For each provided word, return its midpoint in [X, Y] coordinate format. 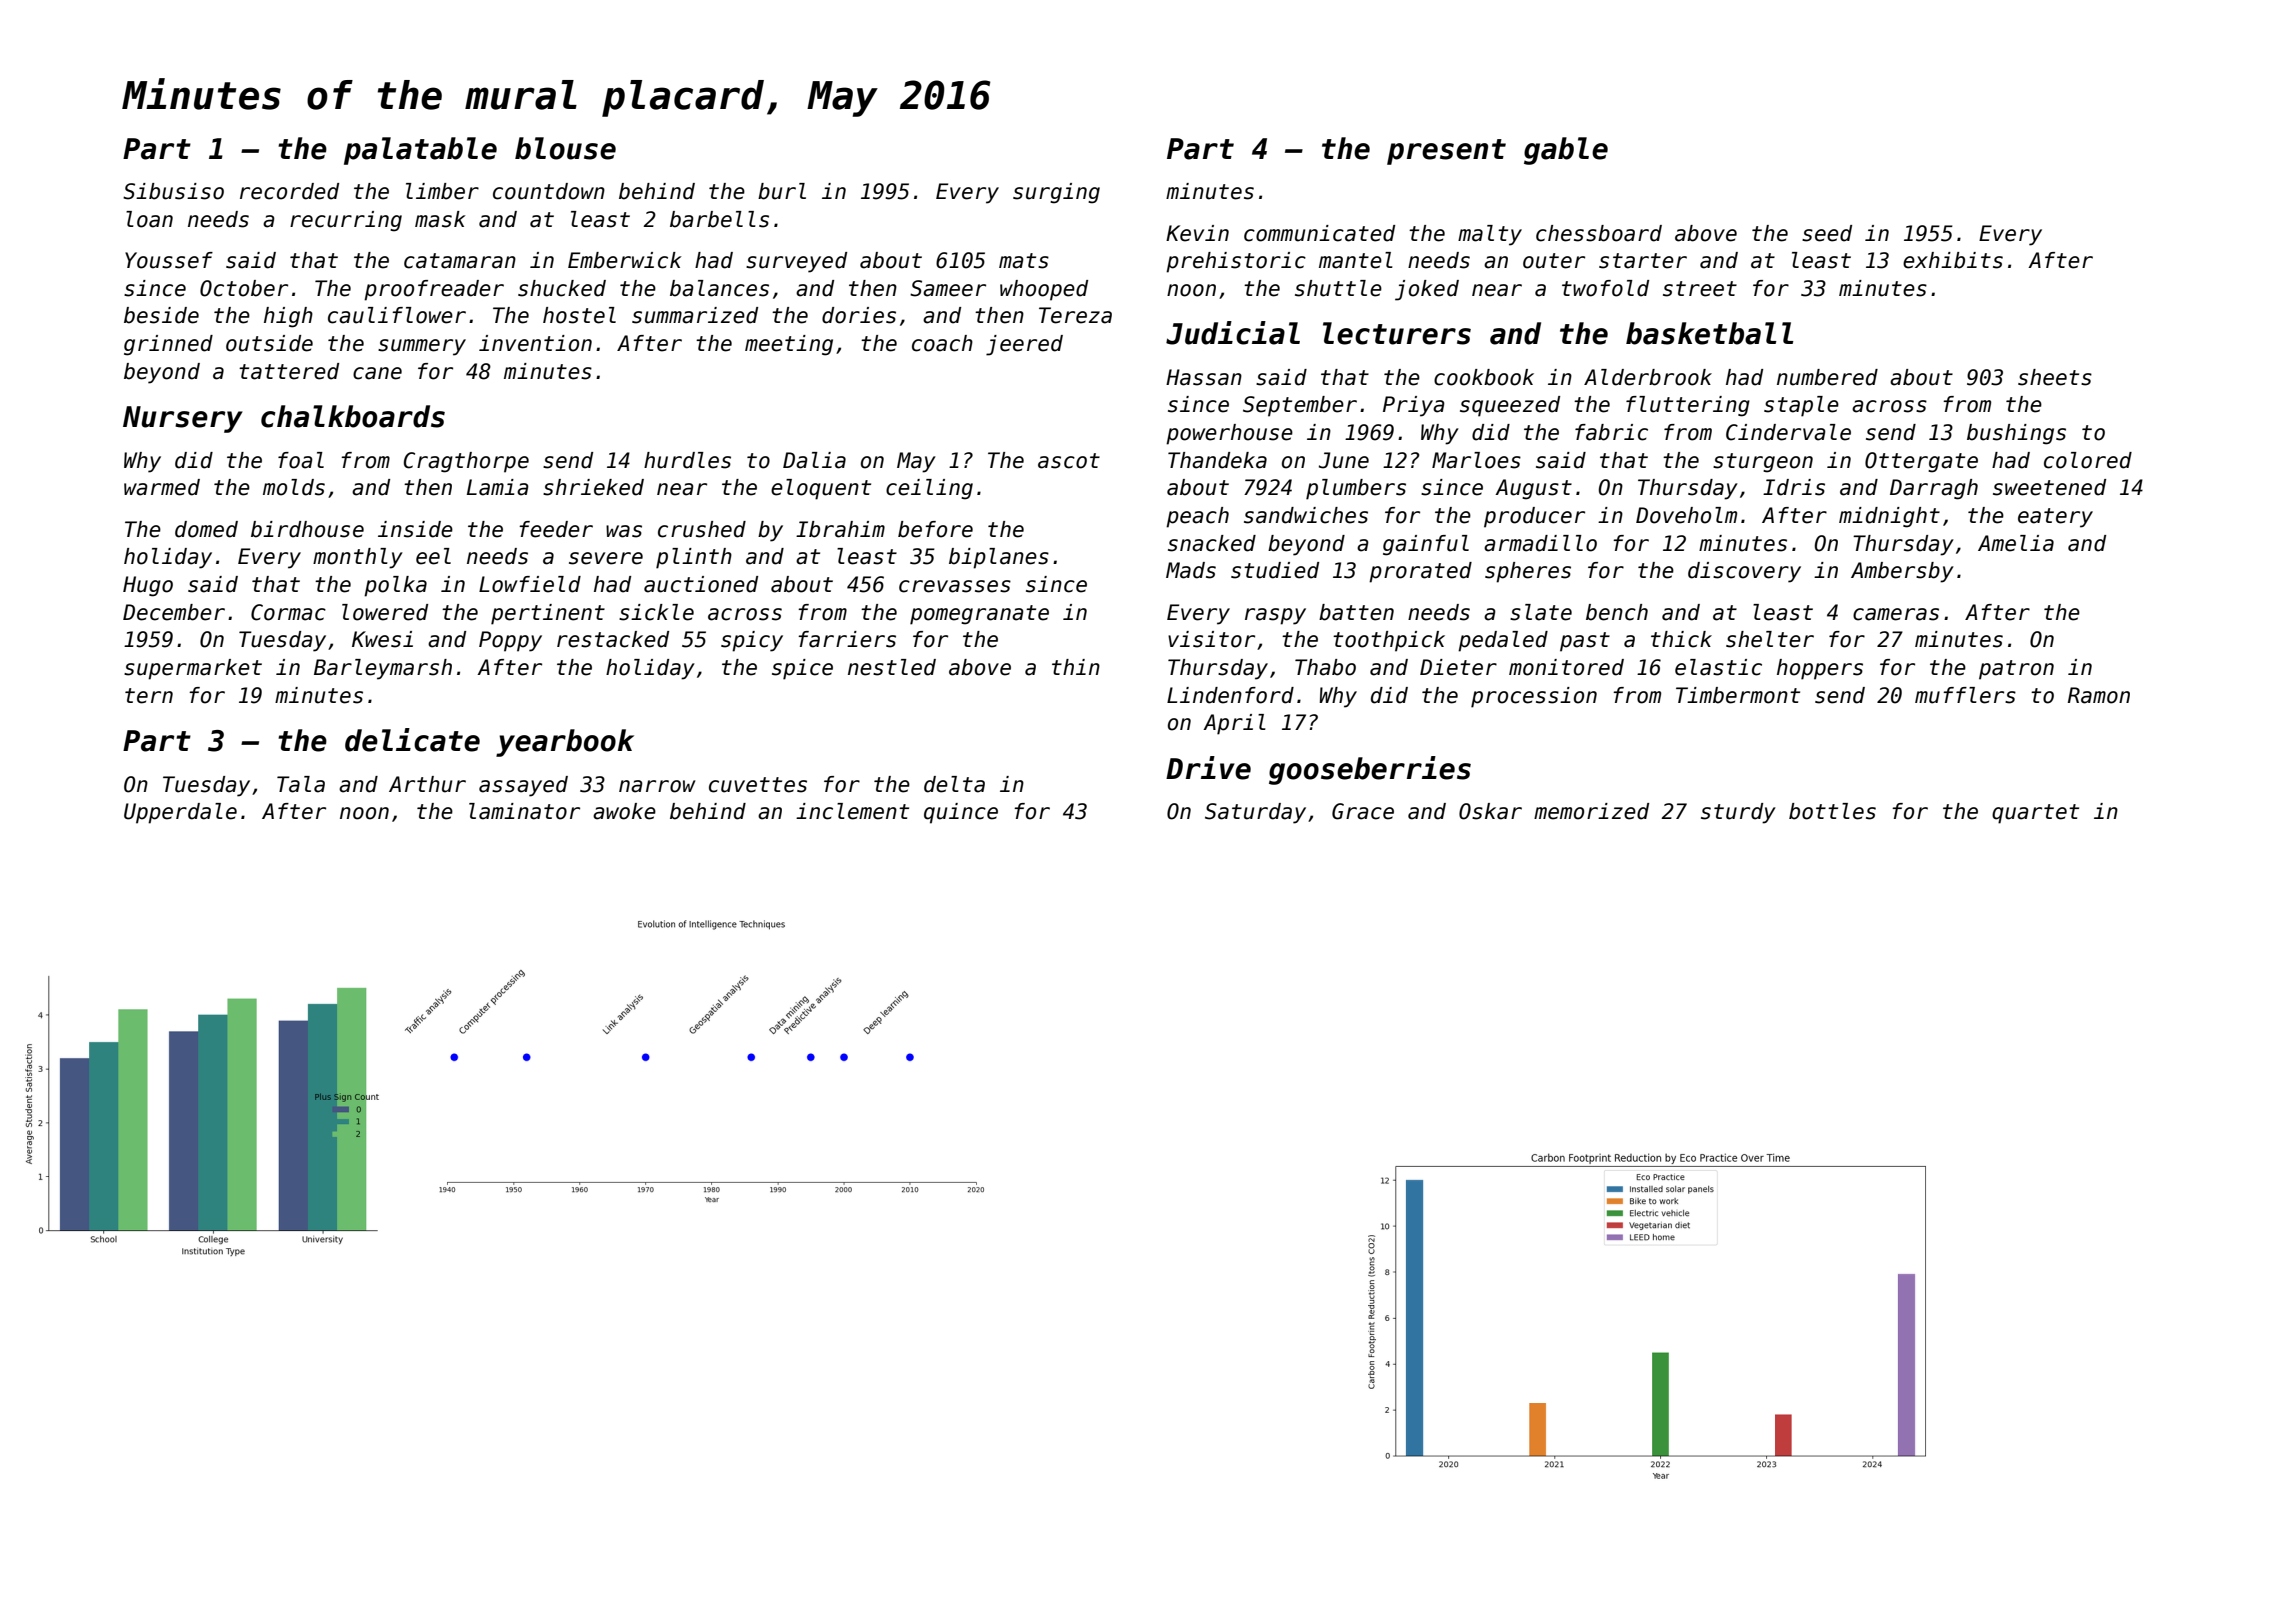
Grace [1363, 811]
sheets [2055, 377]
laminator [524, 811]
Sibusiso [173, 191]
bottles [1832, 811]
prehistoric [1236, 262]
